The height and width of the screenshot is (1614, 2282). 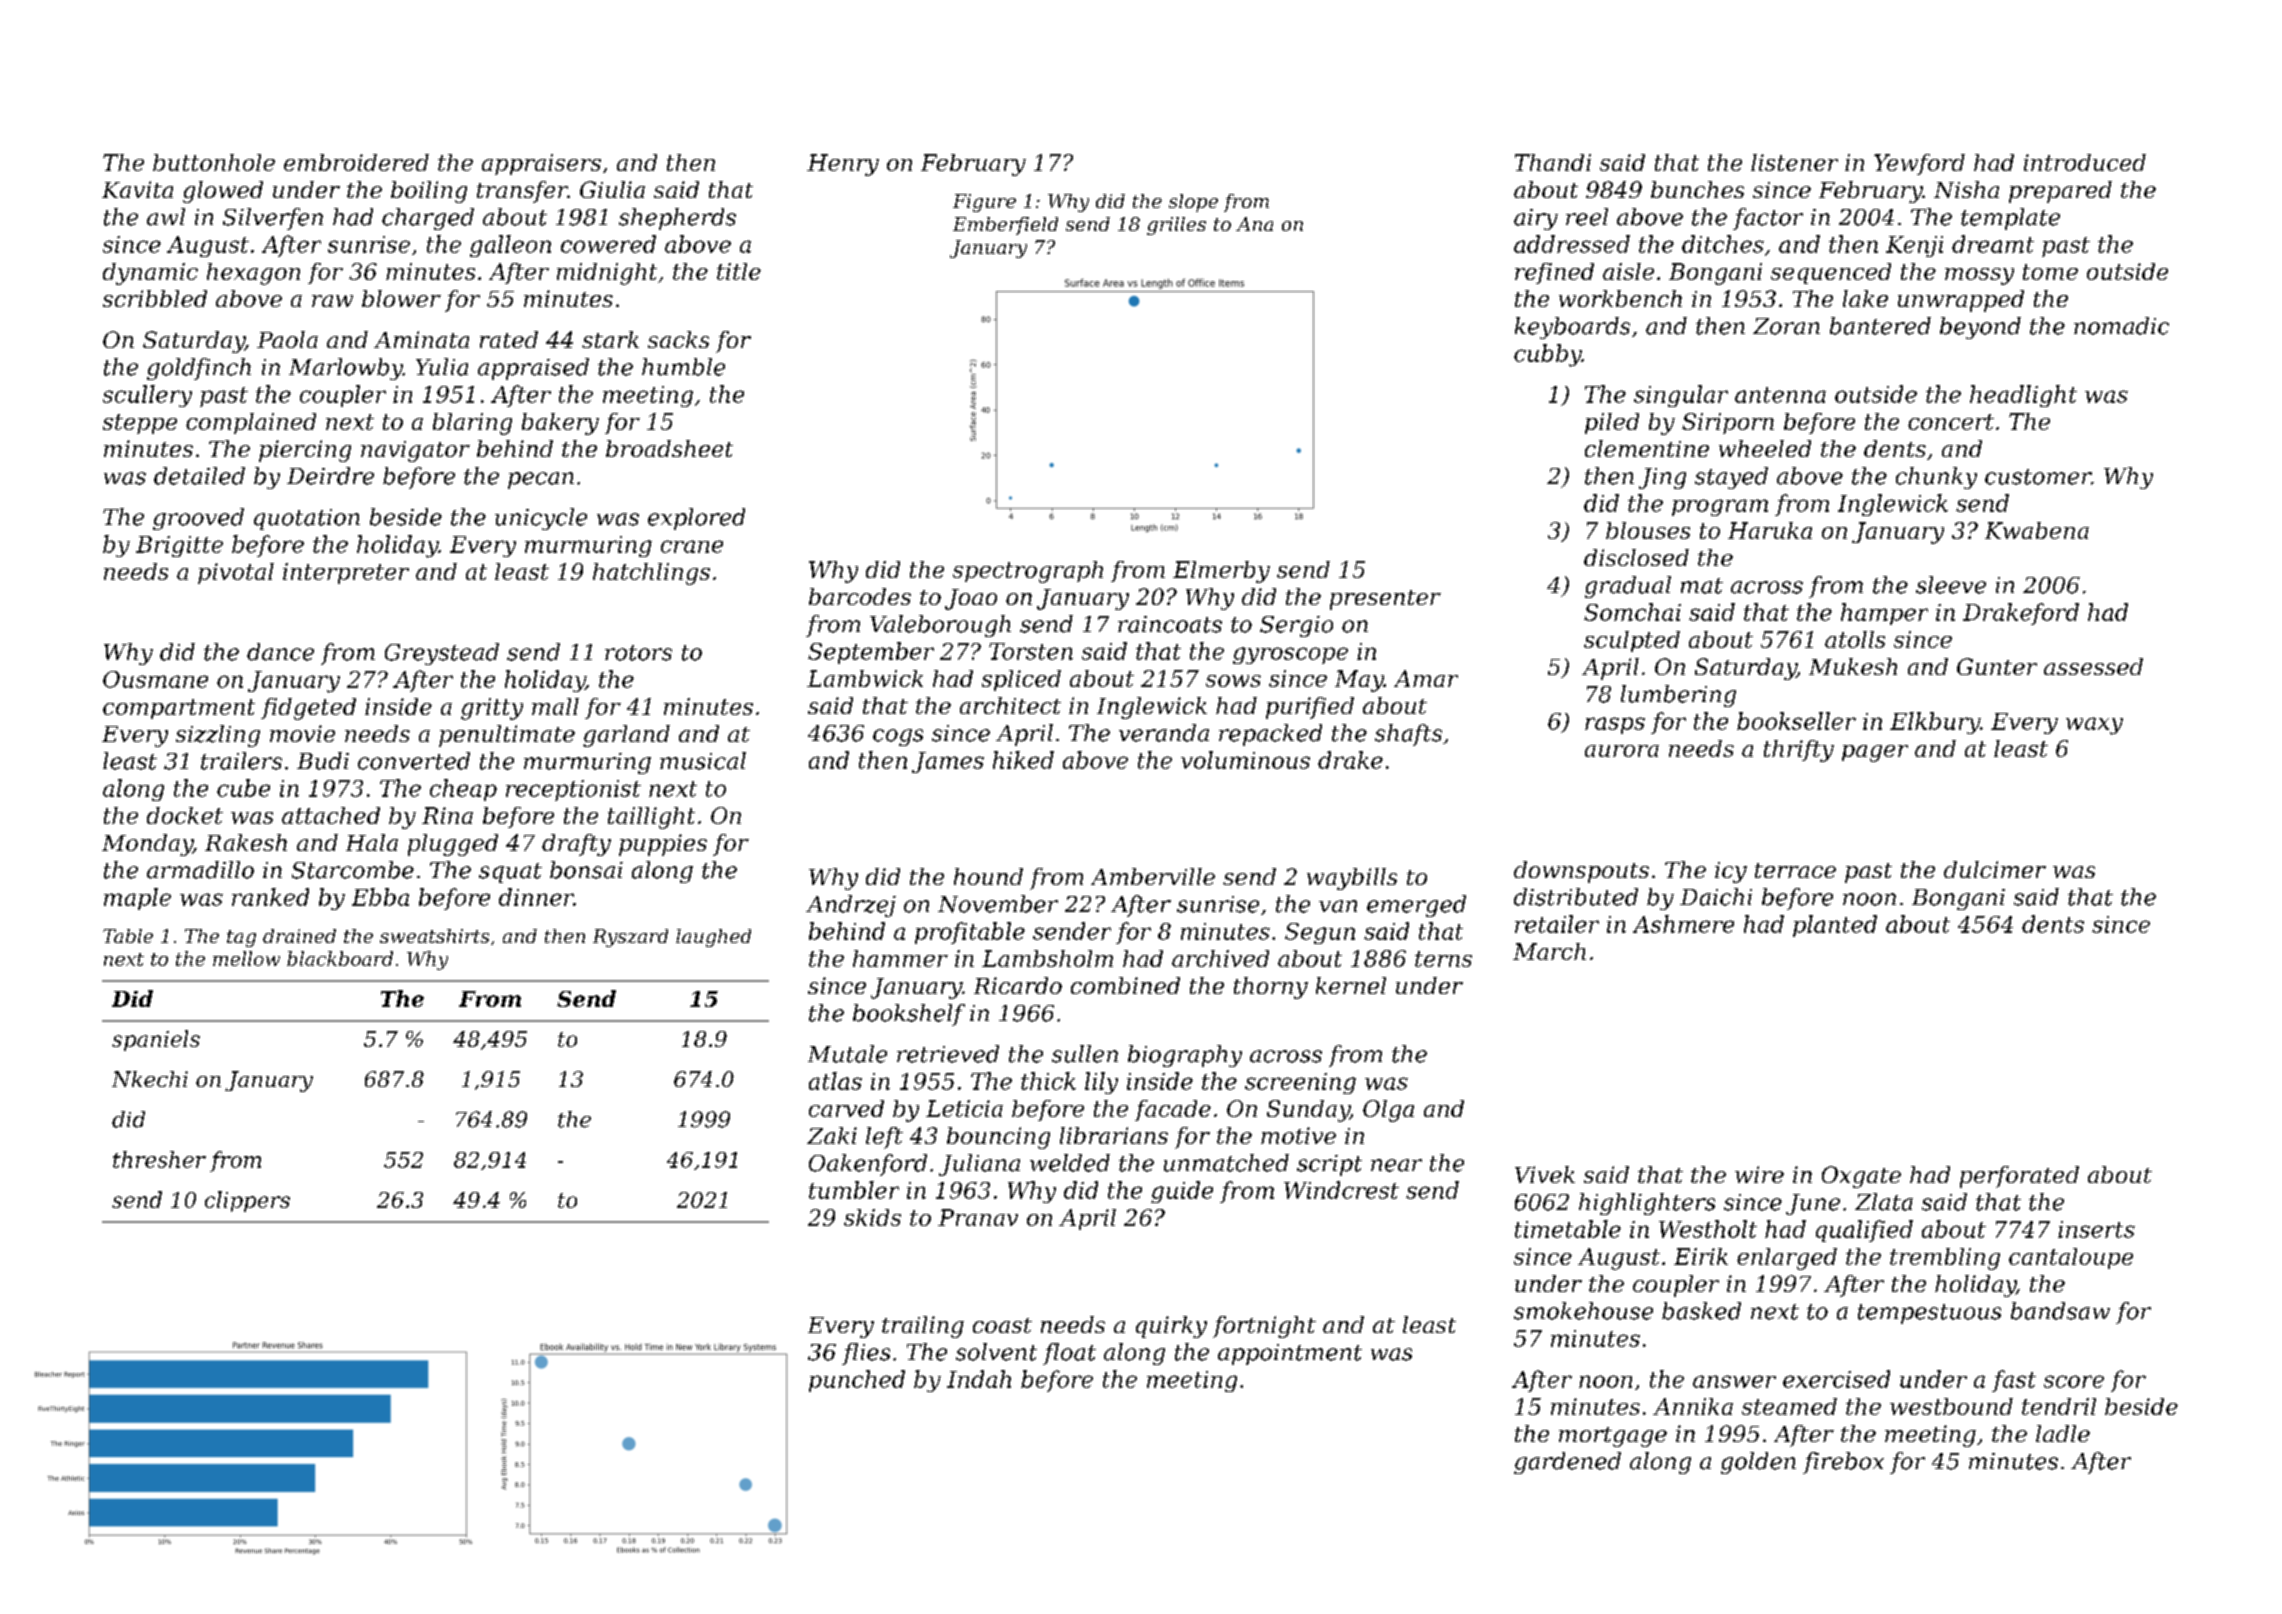 I want to click on James, so click(x=948, y=762).
